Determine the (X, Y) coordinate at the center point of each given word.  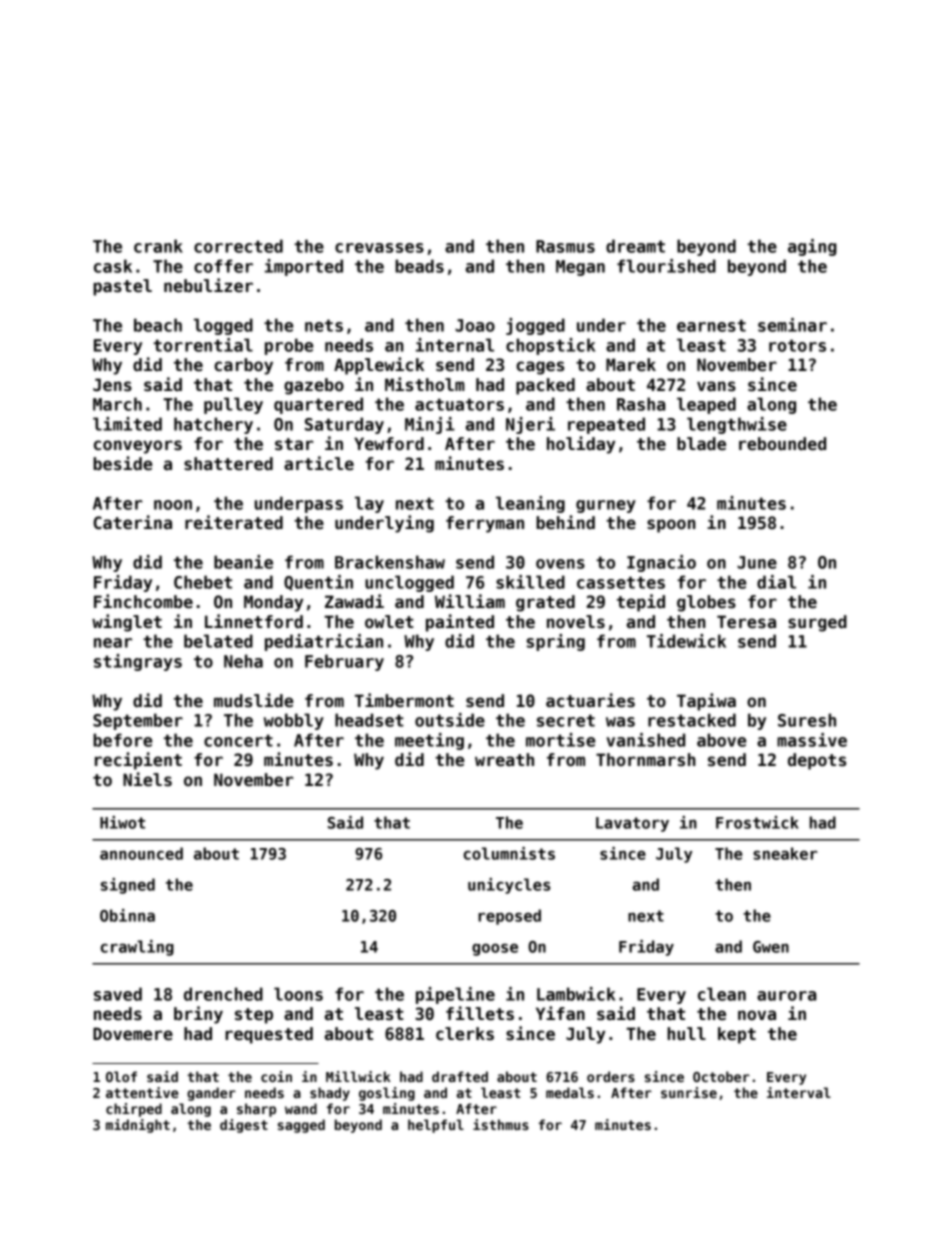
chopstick (550, 346)
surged (817, 623)
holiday (581, 445)
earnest (711, 325)
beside (122, 463)
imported (304, 267)
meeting (429, 741)
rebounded (782, 444)
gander (211, 1094)
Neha (243, 661)
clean (722, 994)
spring (556, 642)
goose (495, 949)
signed (128, 886)
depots (817, 761)
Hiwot (122, 822)
